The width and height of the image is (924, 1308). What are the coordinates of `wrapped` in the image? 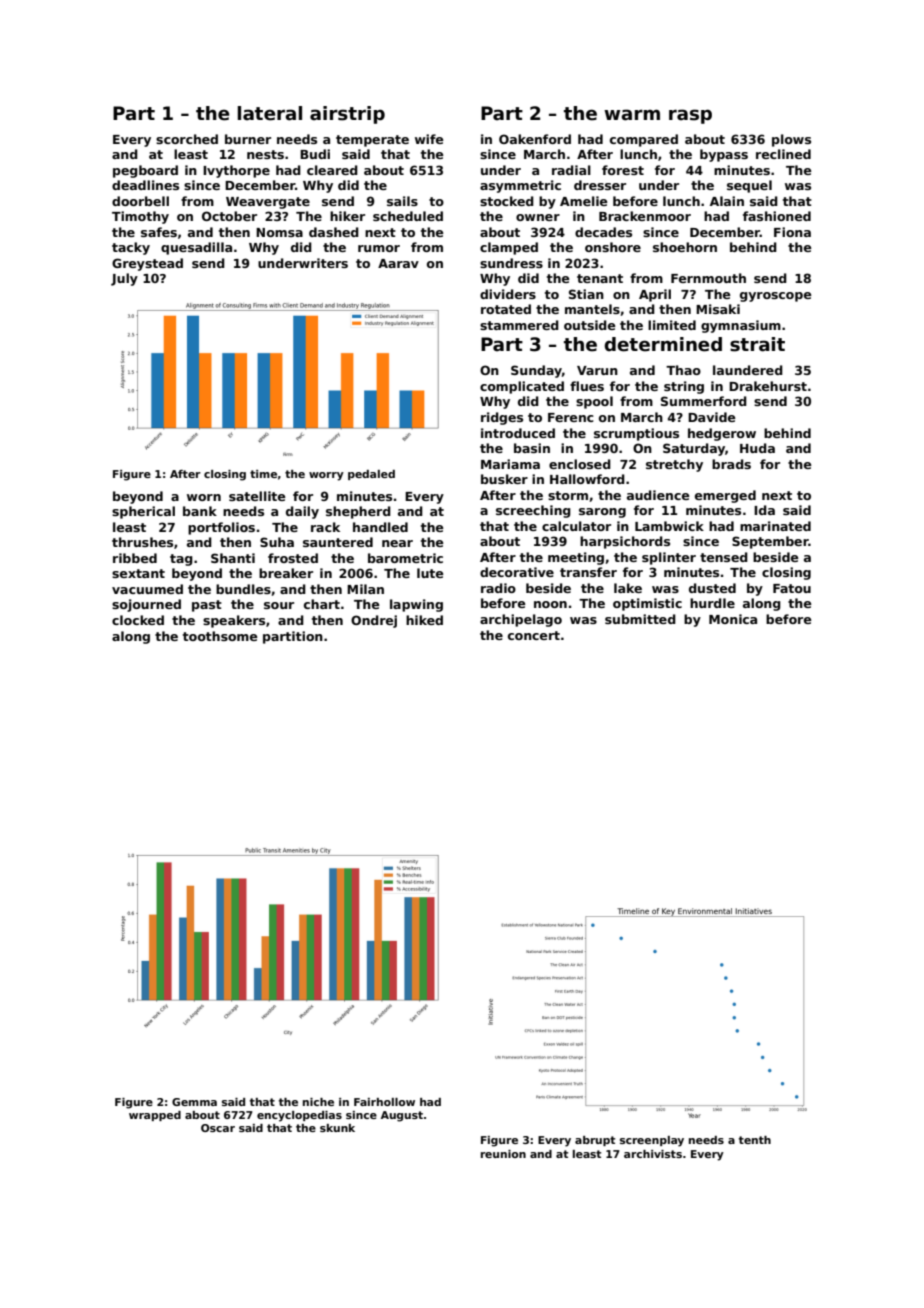 It's located at (155, 1116).
